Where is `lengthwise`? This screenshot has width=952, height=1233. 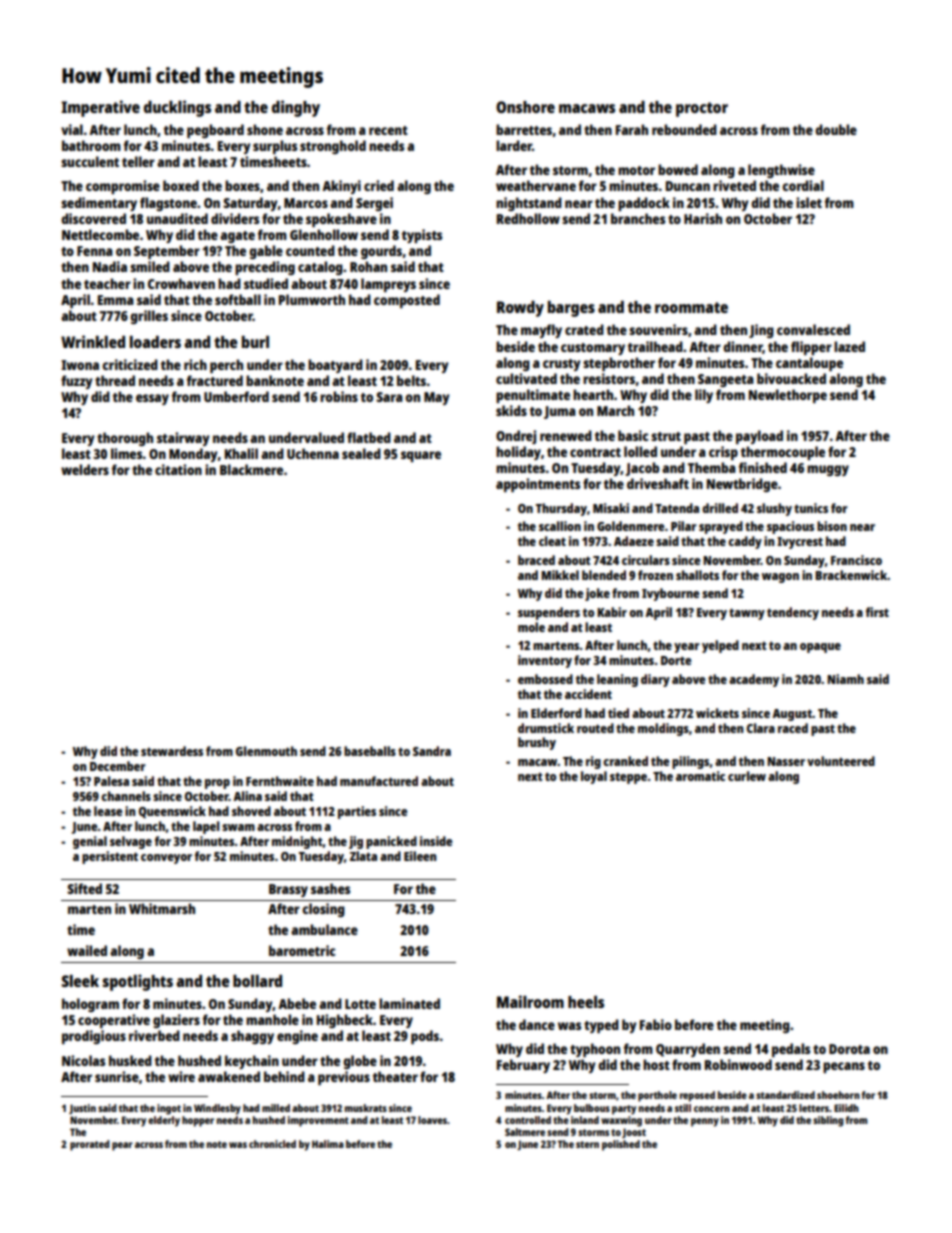
lengthwise is located at coordinates (781, 171).
